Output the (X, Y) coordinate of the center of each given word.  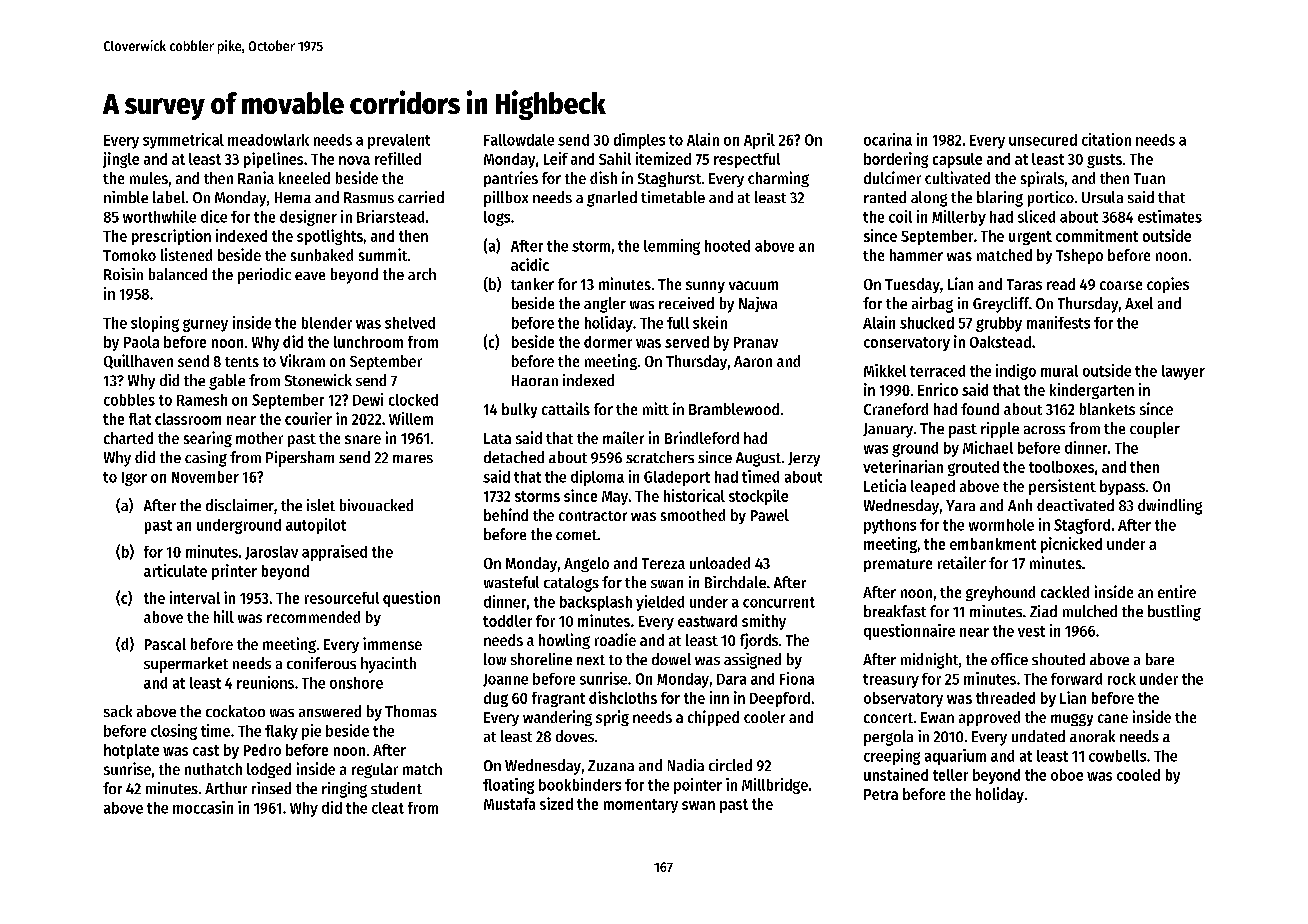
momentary (641, 806)
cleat (388, 808)
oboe (1067, 775)
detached (514, 457)
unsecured (1043, 140)
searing (208, 439)
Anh (1020, 505)
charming (778, 179)
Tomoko (129, 255)
